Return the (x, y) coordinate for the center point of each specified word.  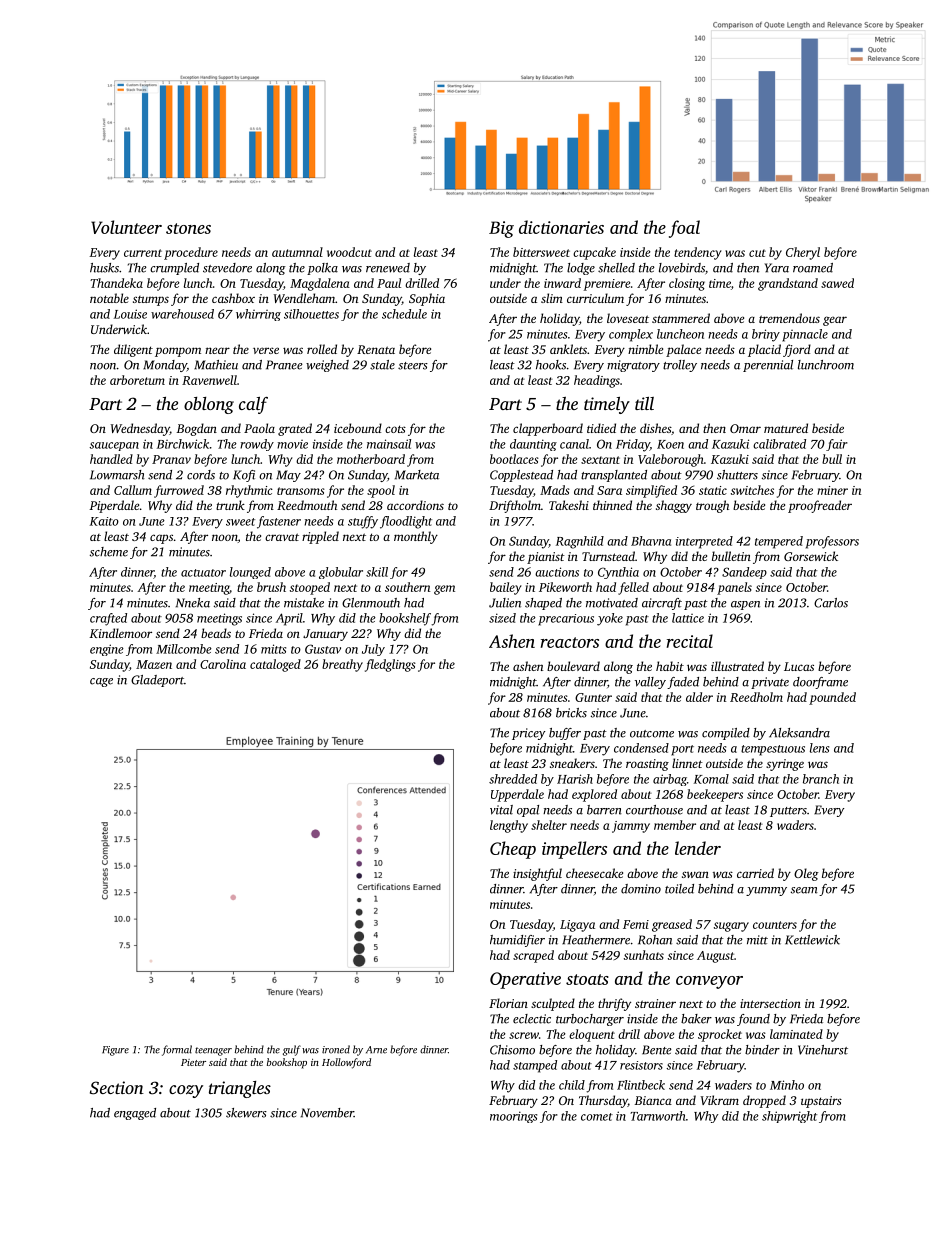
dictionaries (561, 227)
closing (687, 284)
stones (188, 228)
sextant (600, 460)
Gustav (323, 649)
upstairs (821, 1102)
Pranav (171, 459)
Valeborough (671, 460)
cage (101, 682)
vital (501, 810)
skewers (246, 1113)
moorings (513, 1117)
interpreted (704, 542)
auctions (557, 572)
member (675, 825)
